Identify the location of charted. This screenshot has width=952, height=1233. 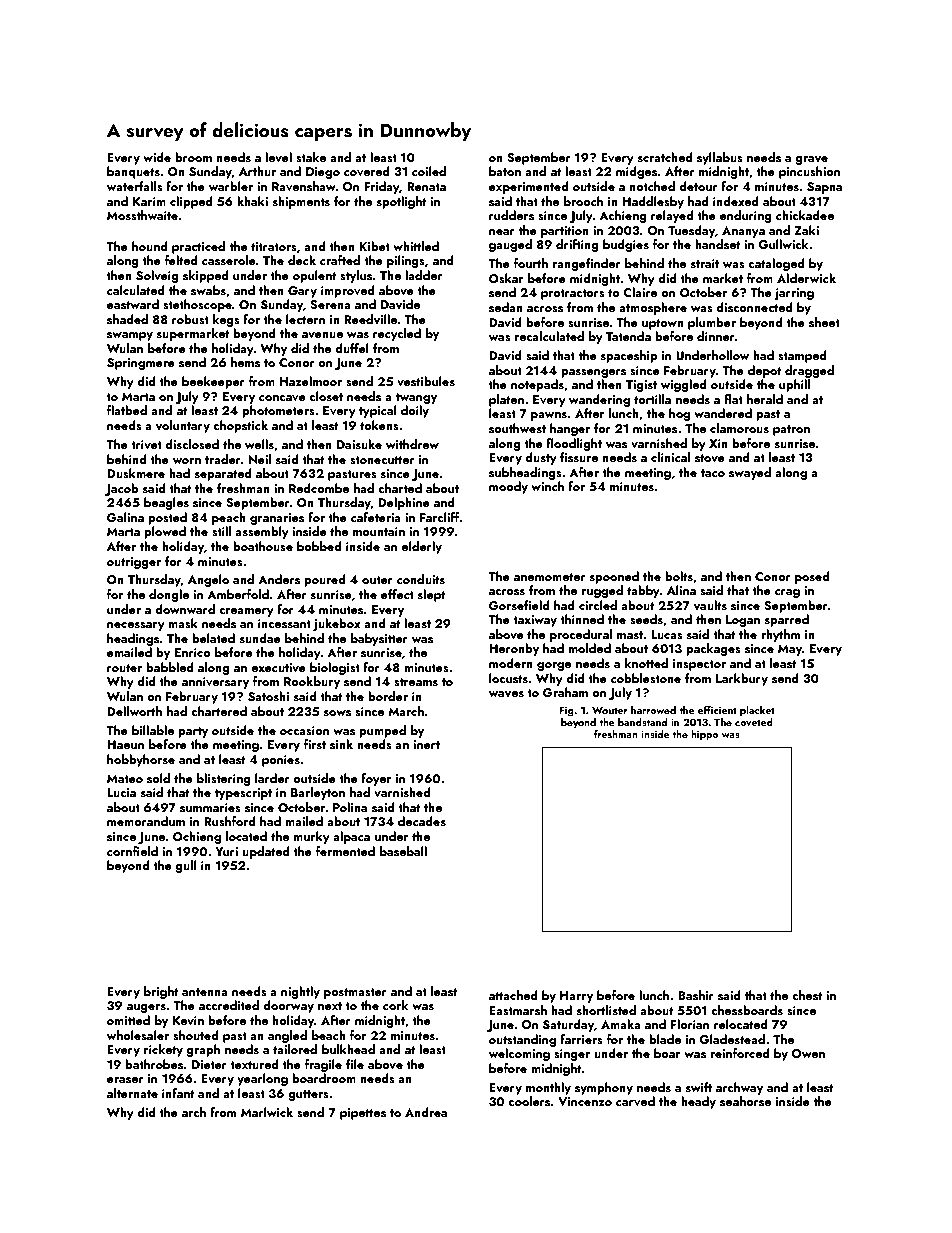
(400, 488).
